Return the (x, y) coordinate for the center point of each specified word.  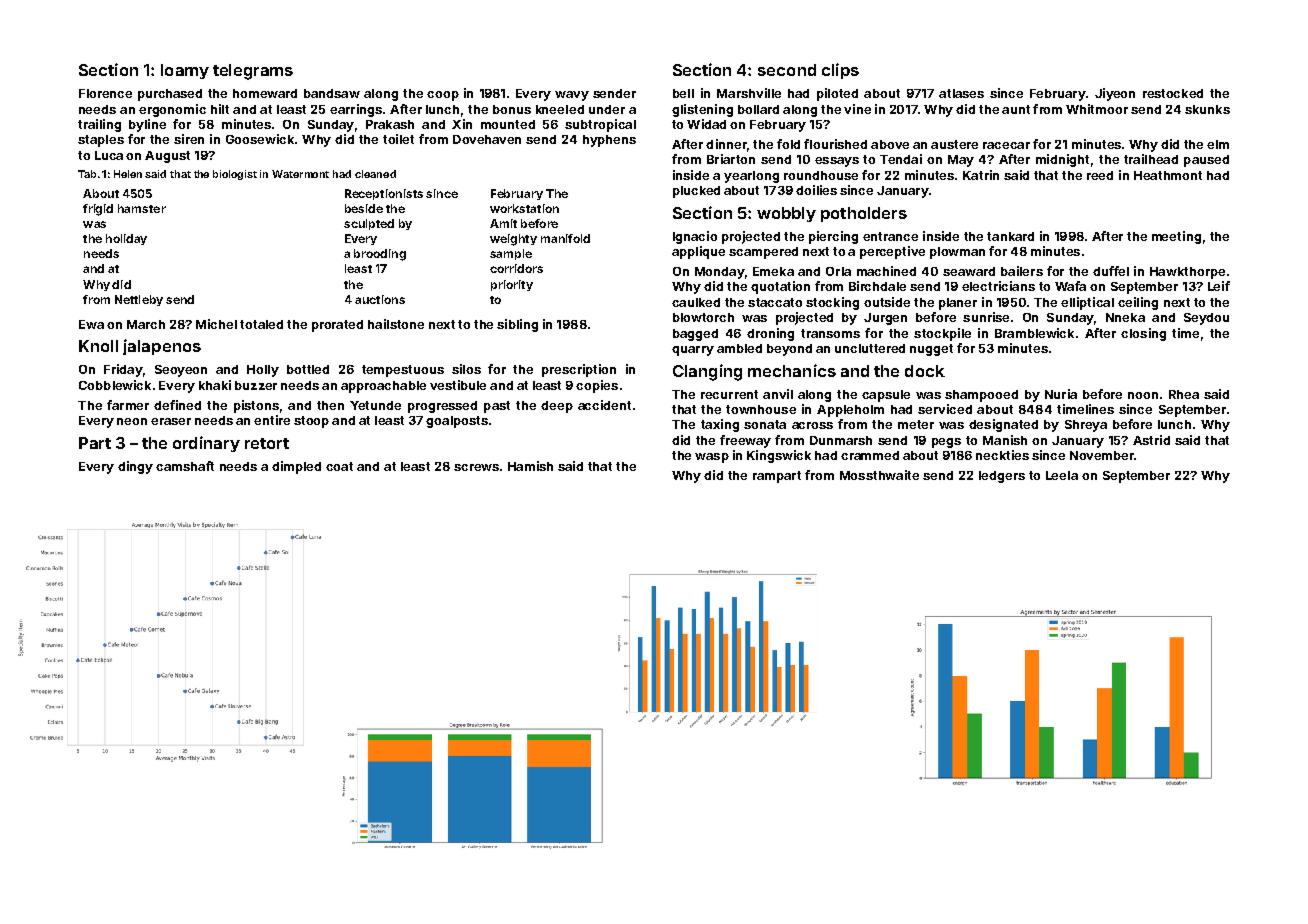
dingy (135, 467)
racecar (1006, 145)
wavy (572, 96)
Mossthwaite (879, 475)
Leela (1062, 475)
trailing (99, 125)
